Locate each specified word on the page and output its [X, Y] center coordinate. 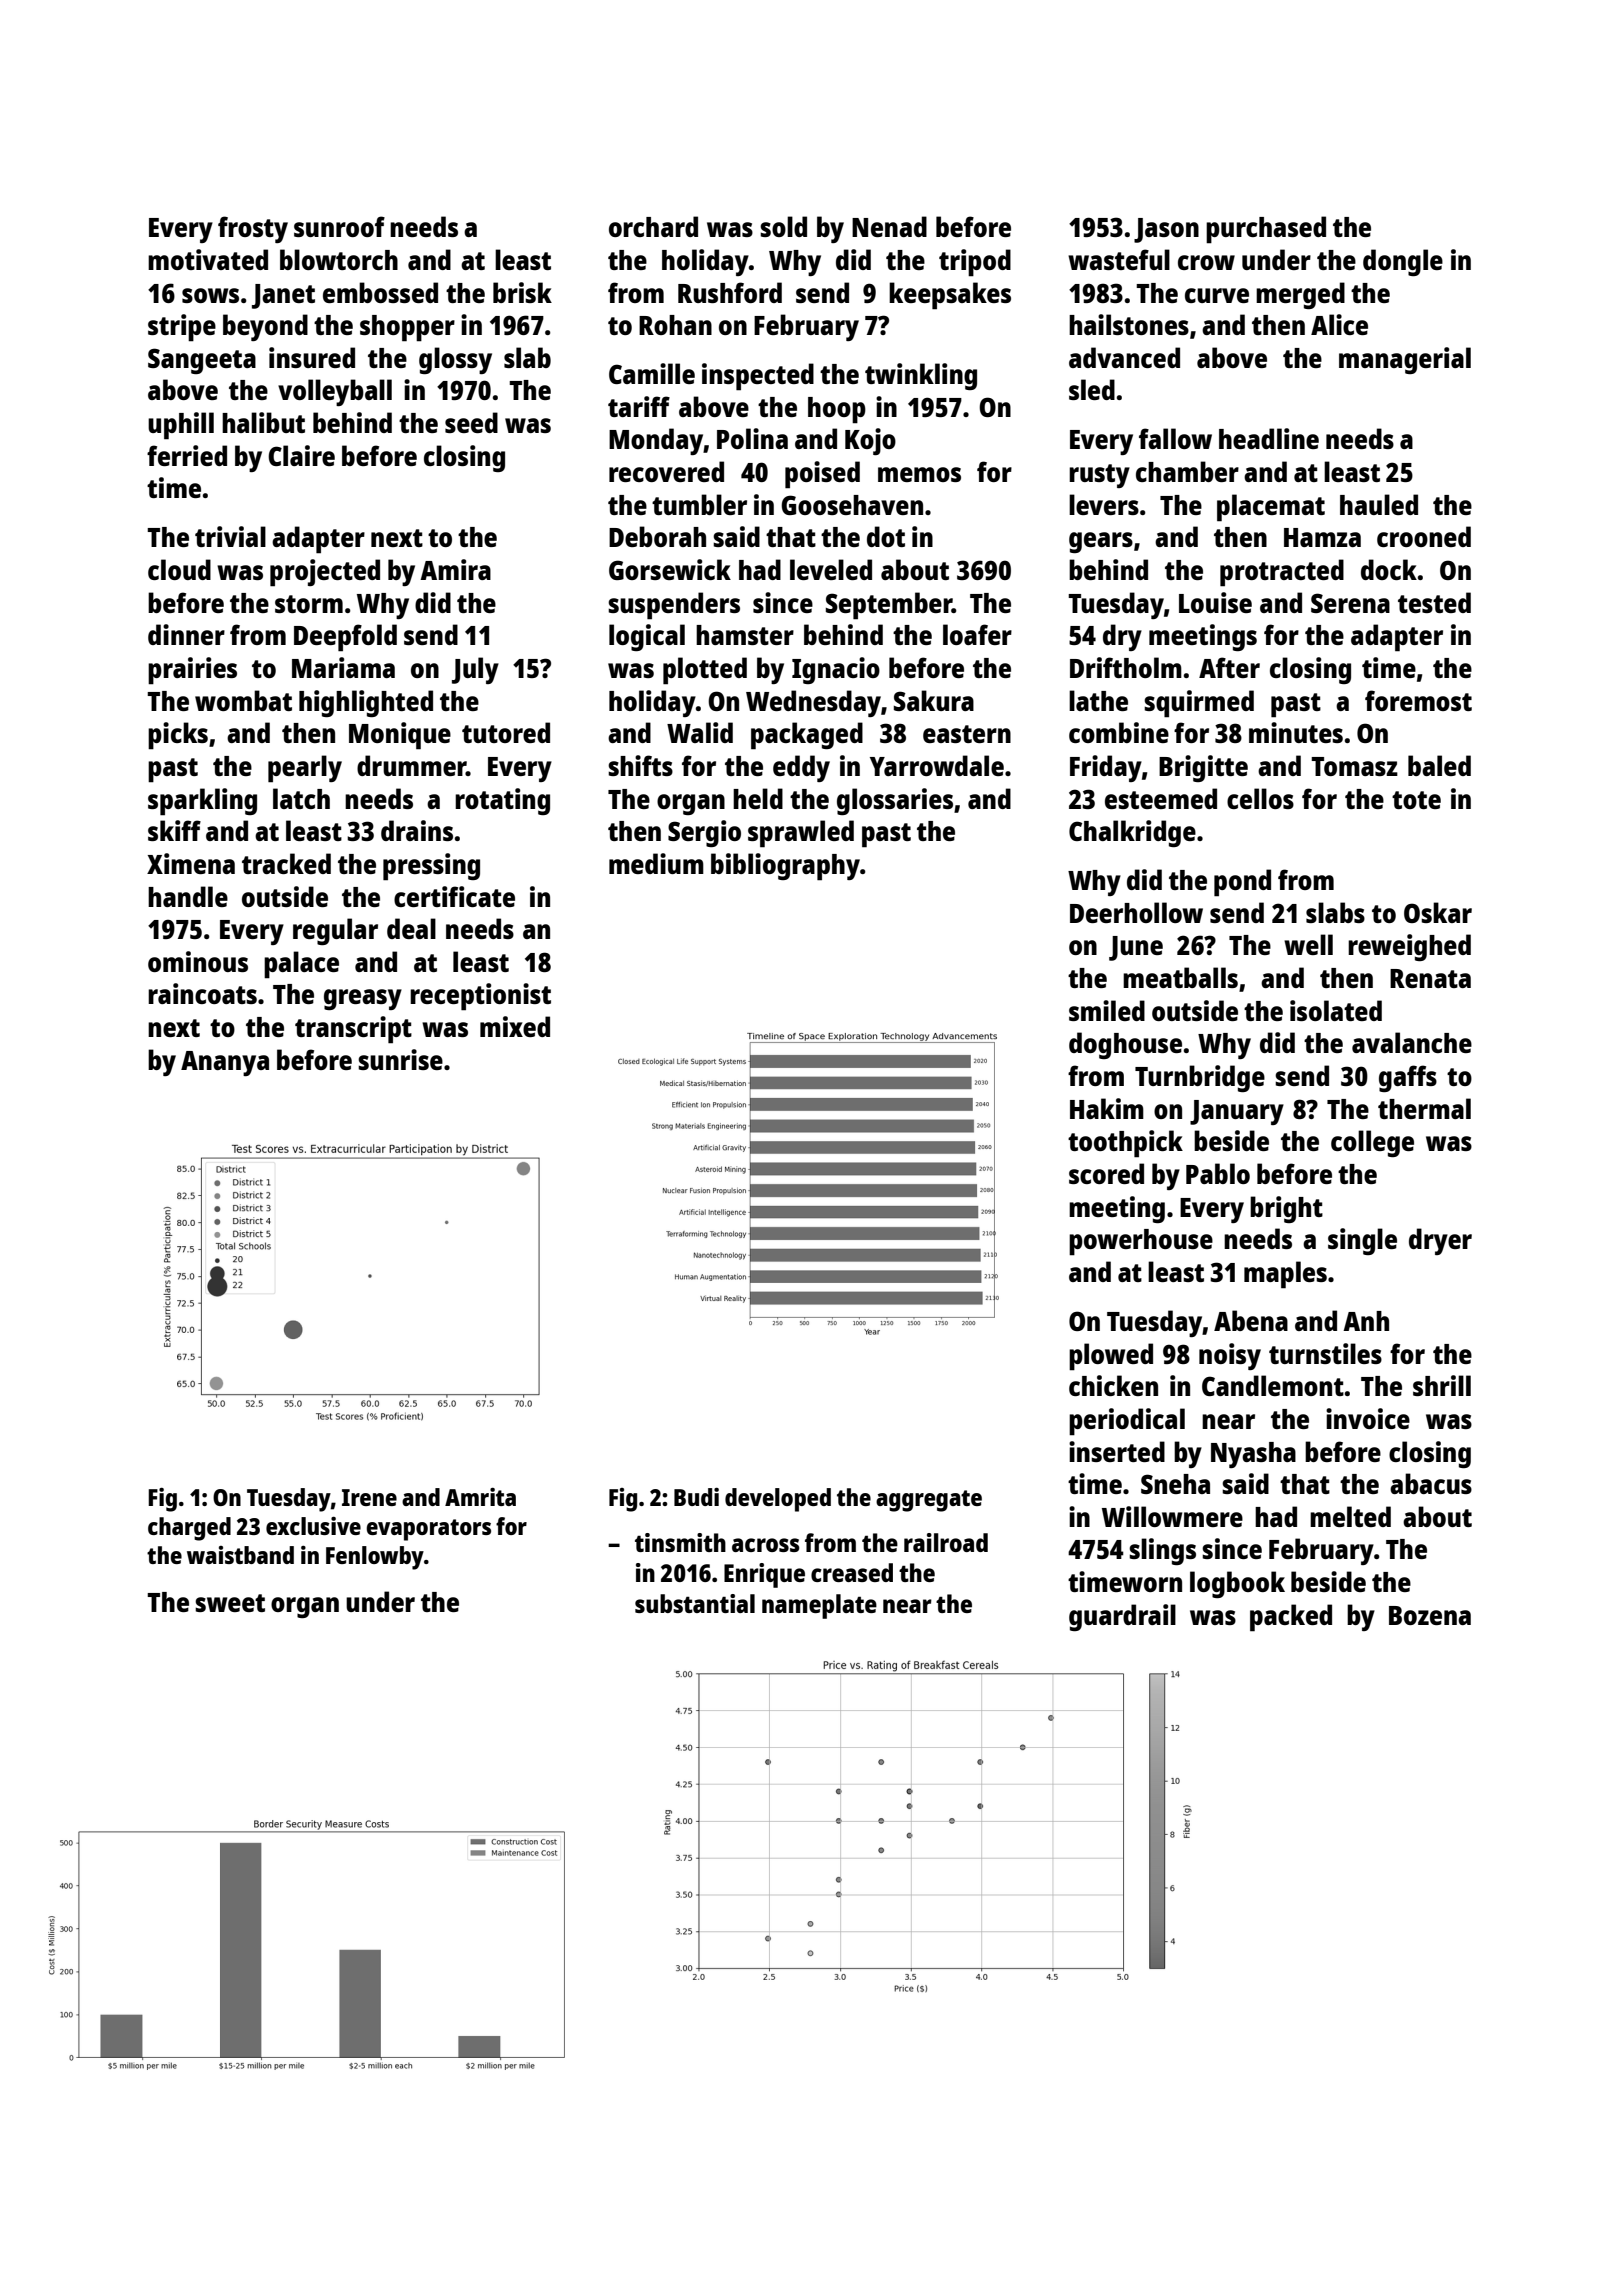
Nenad [889, 226]
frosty [253, 229]
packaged [807, 736]
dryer [1440, 1241]
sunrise [400, 1059]
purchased [1266, 230]
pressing [431, 867]
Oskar [1438, 912]
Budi [696, 1497]
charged [189, 1529]
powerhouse [1141, 1242]
